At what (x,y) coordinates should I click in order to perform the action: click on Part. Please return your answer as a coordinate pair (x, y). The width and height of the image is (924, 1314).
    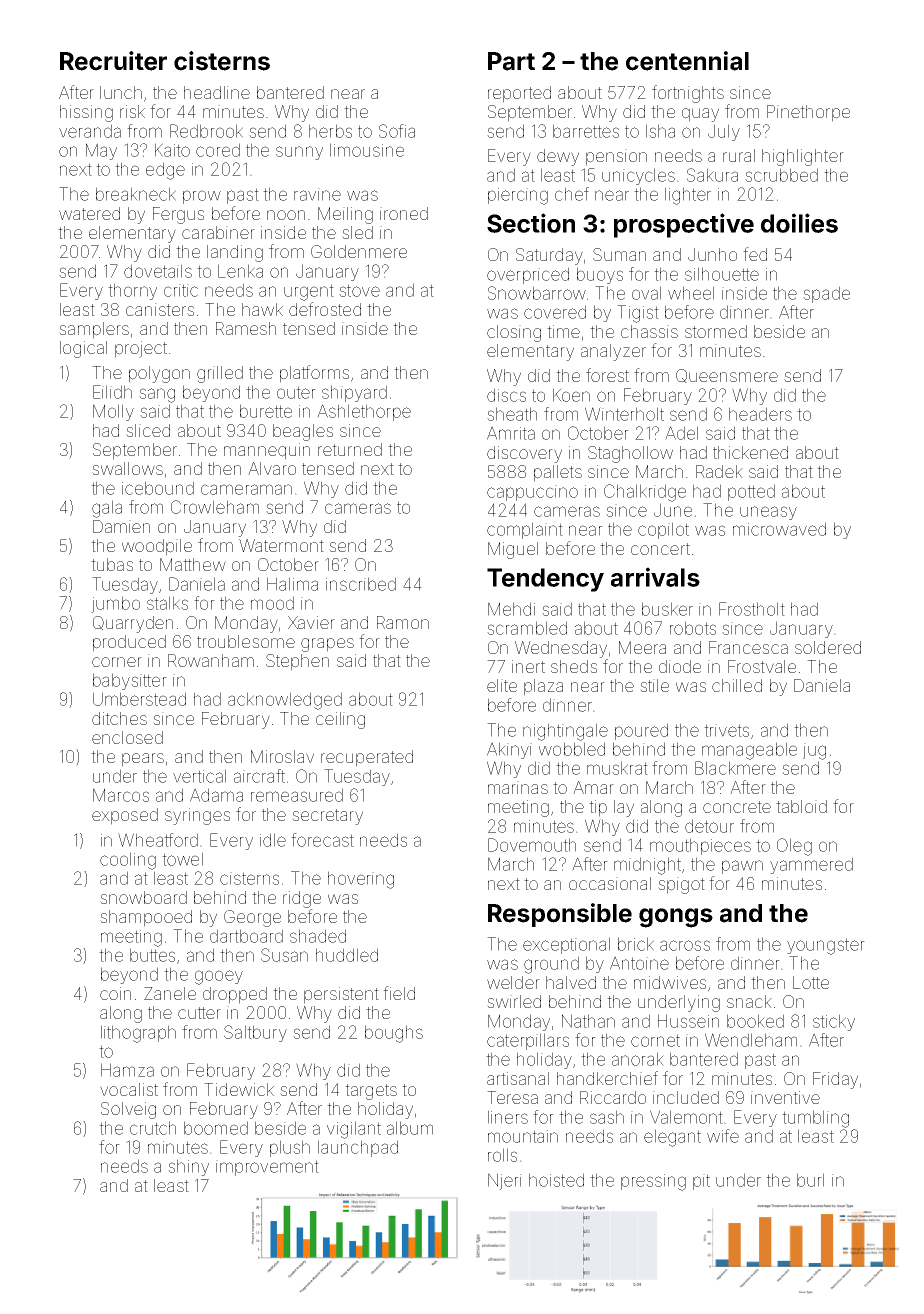
    Looking at the image, I should click on (511, 61).
